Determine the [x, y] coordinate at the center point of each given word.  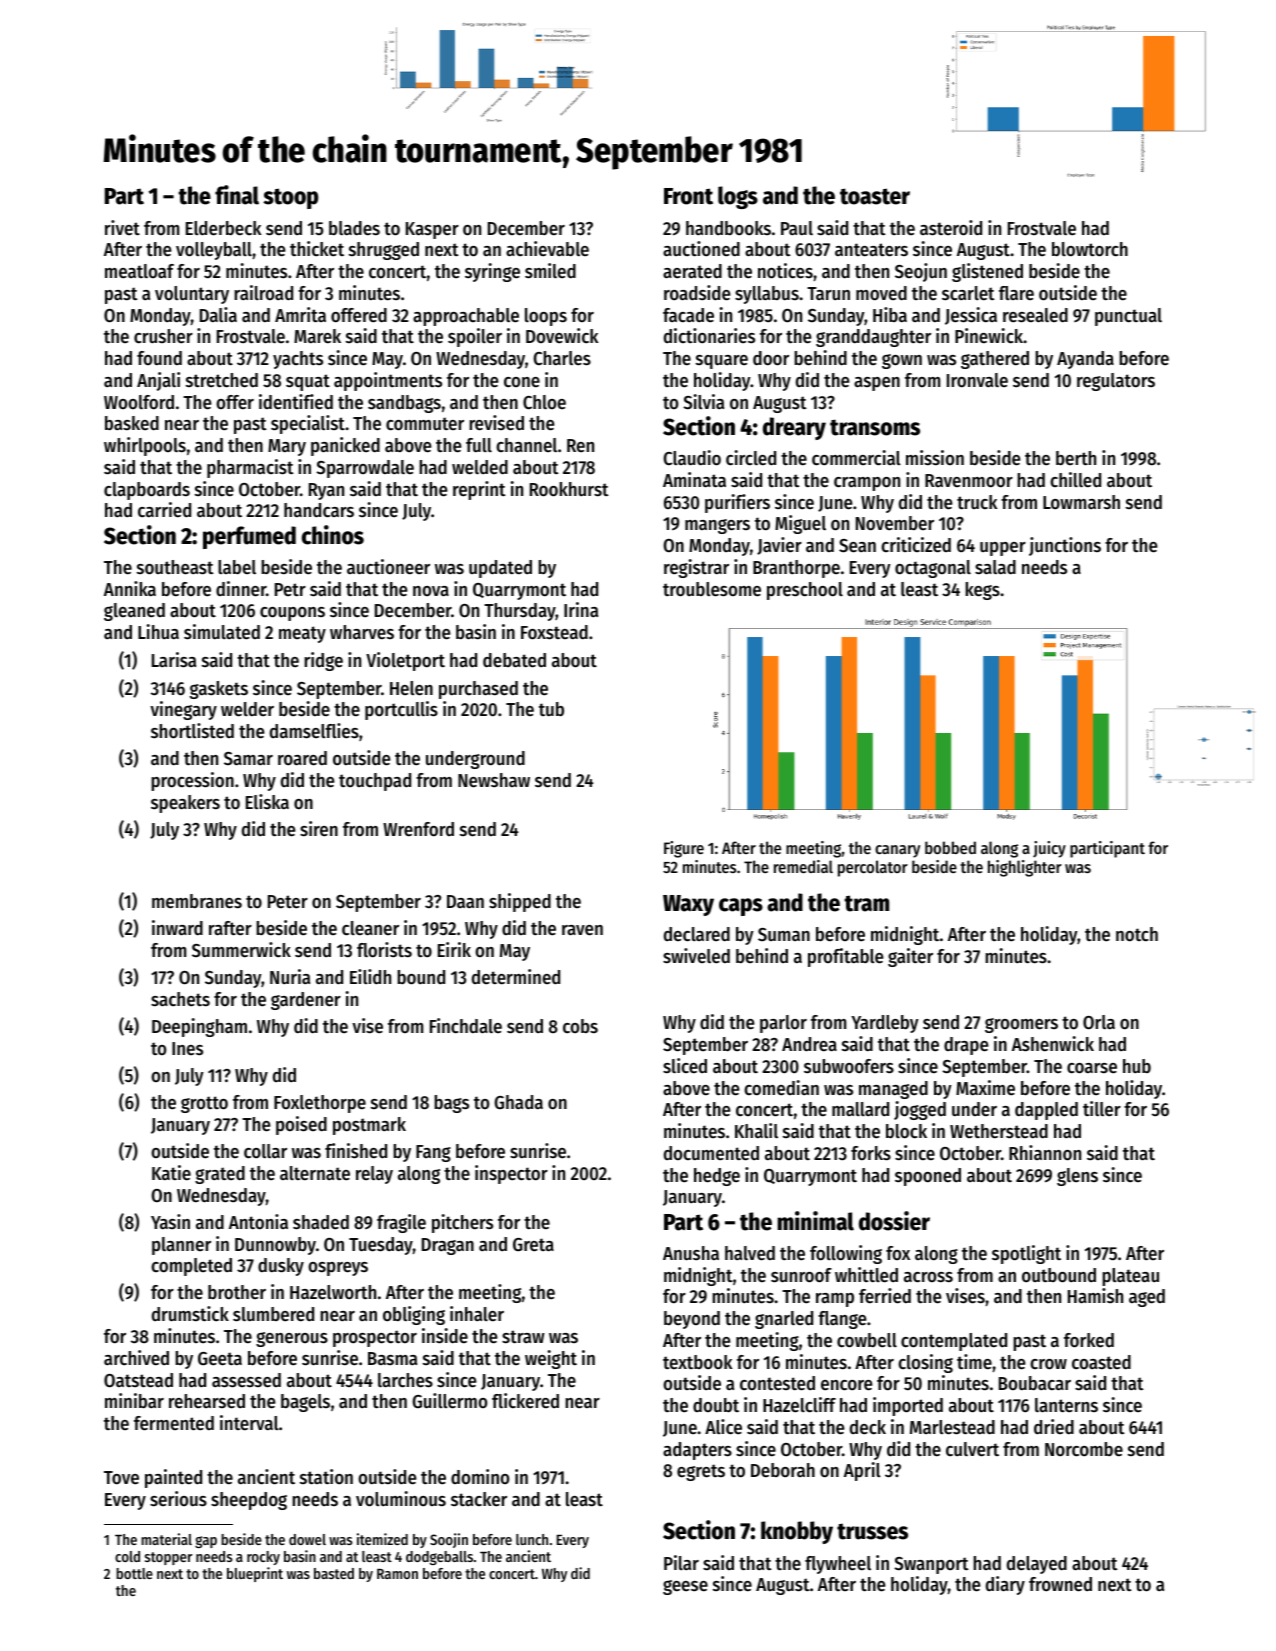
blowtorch [1090, 249]
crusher [163, 336]
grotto [204, 1104]
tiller [1102, 1109]
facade [688, 315]
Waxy [688, 905]
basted [334, 1573]
